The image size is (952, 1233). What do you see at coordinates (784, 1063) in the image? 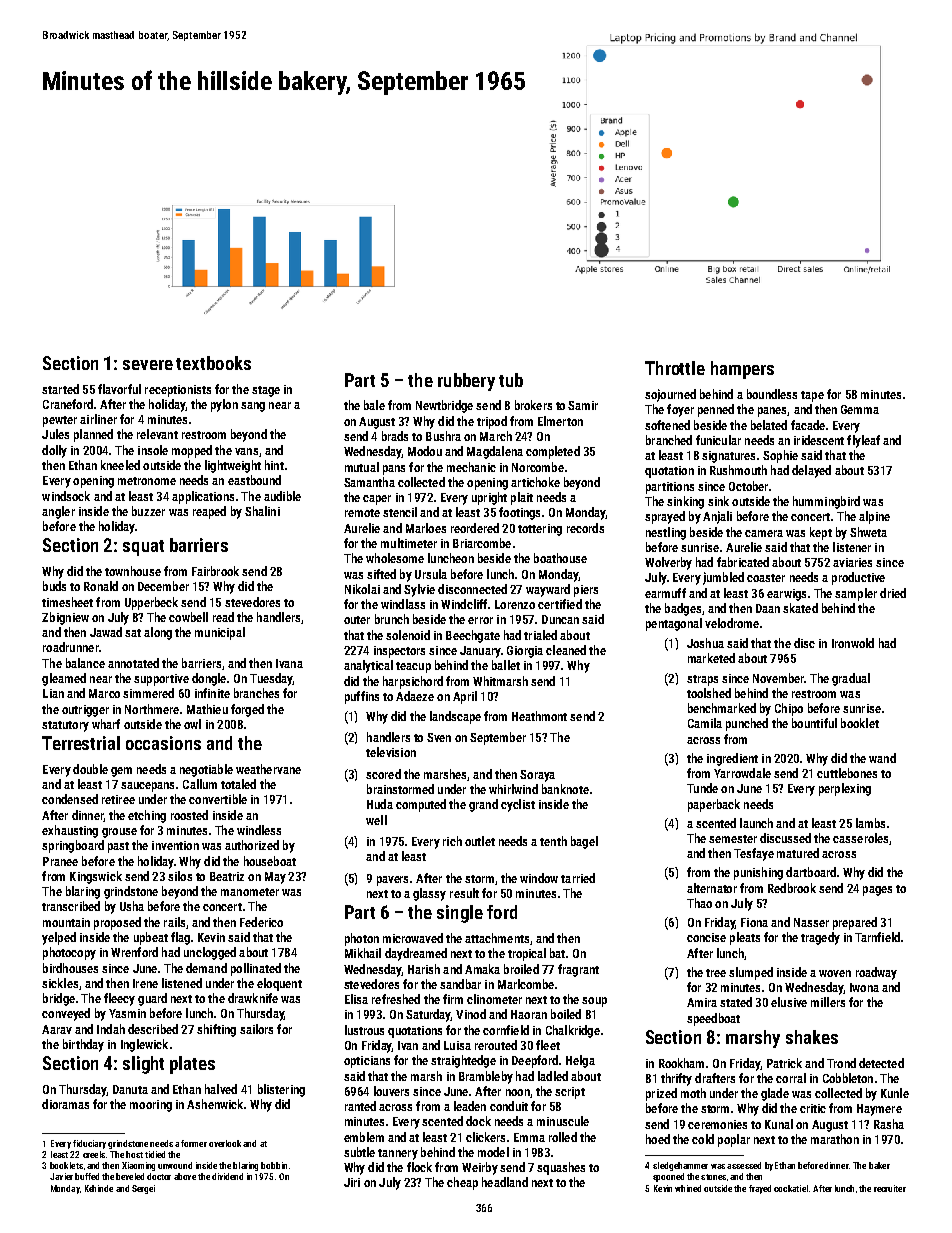
I see `Patrick` at bounding box center [784, 1063].
